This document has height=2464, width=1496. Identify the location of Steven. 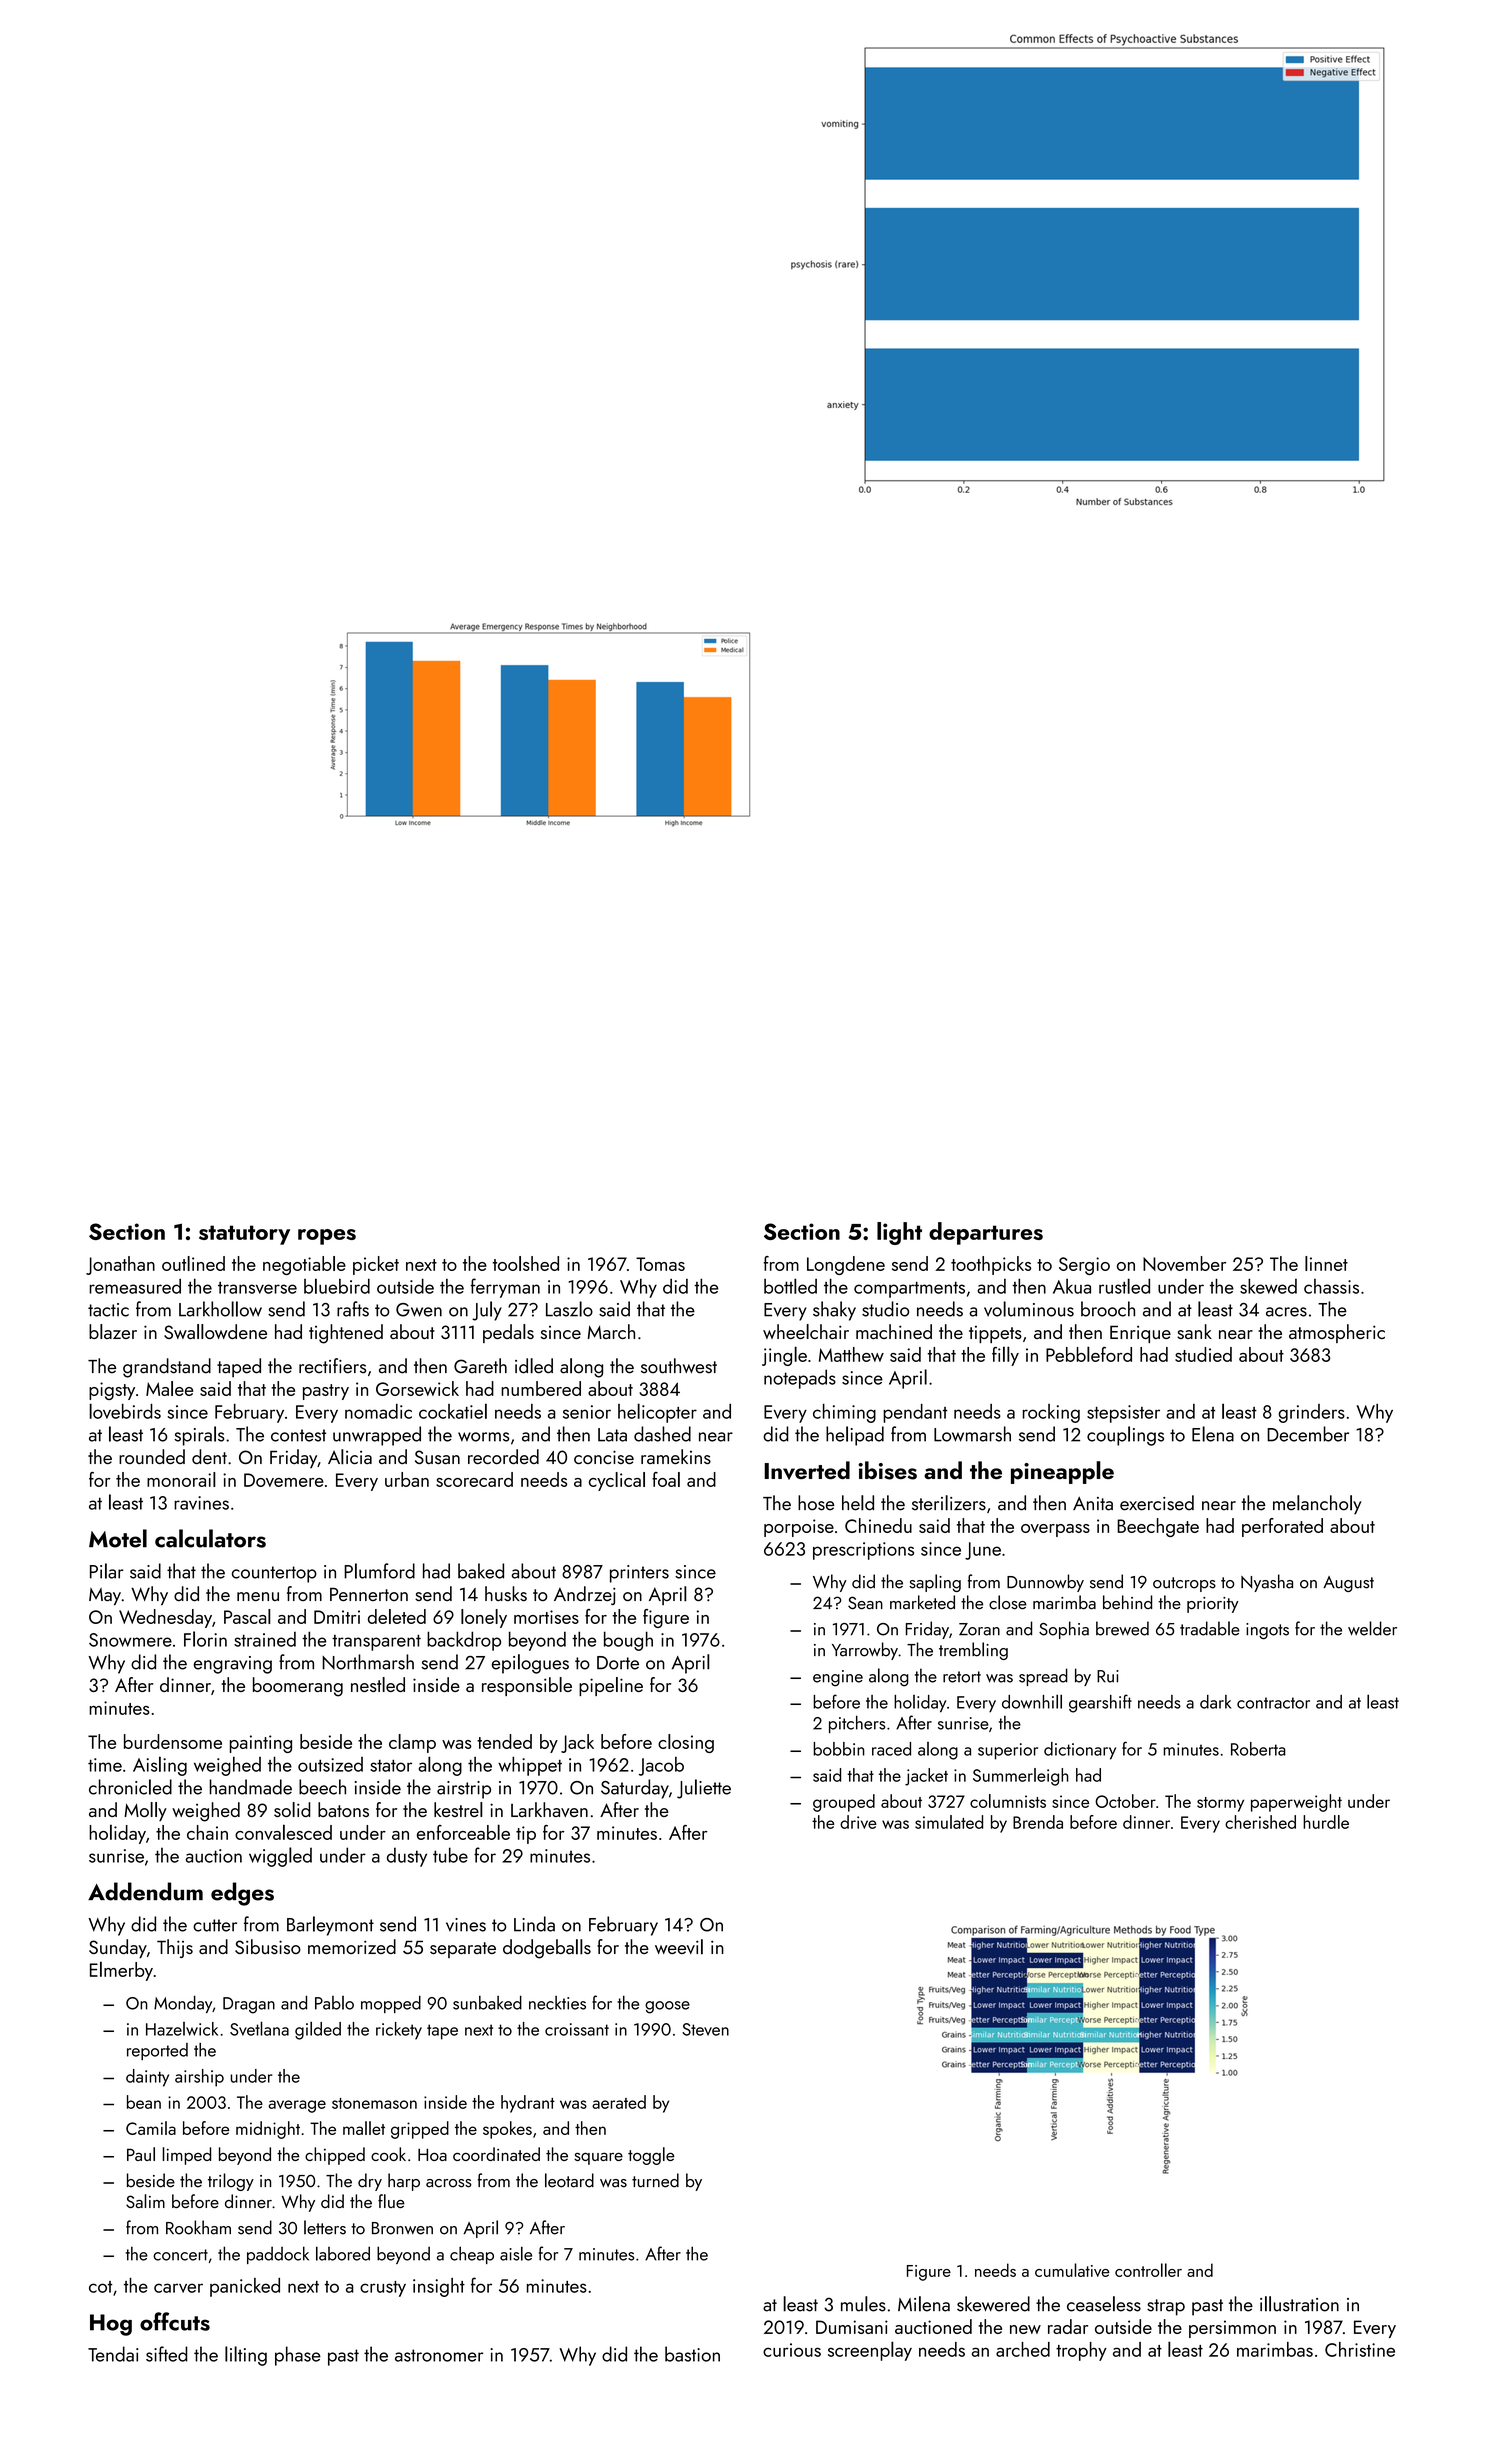
(705, 2029).
